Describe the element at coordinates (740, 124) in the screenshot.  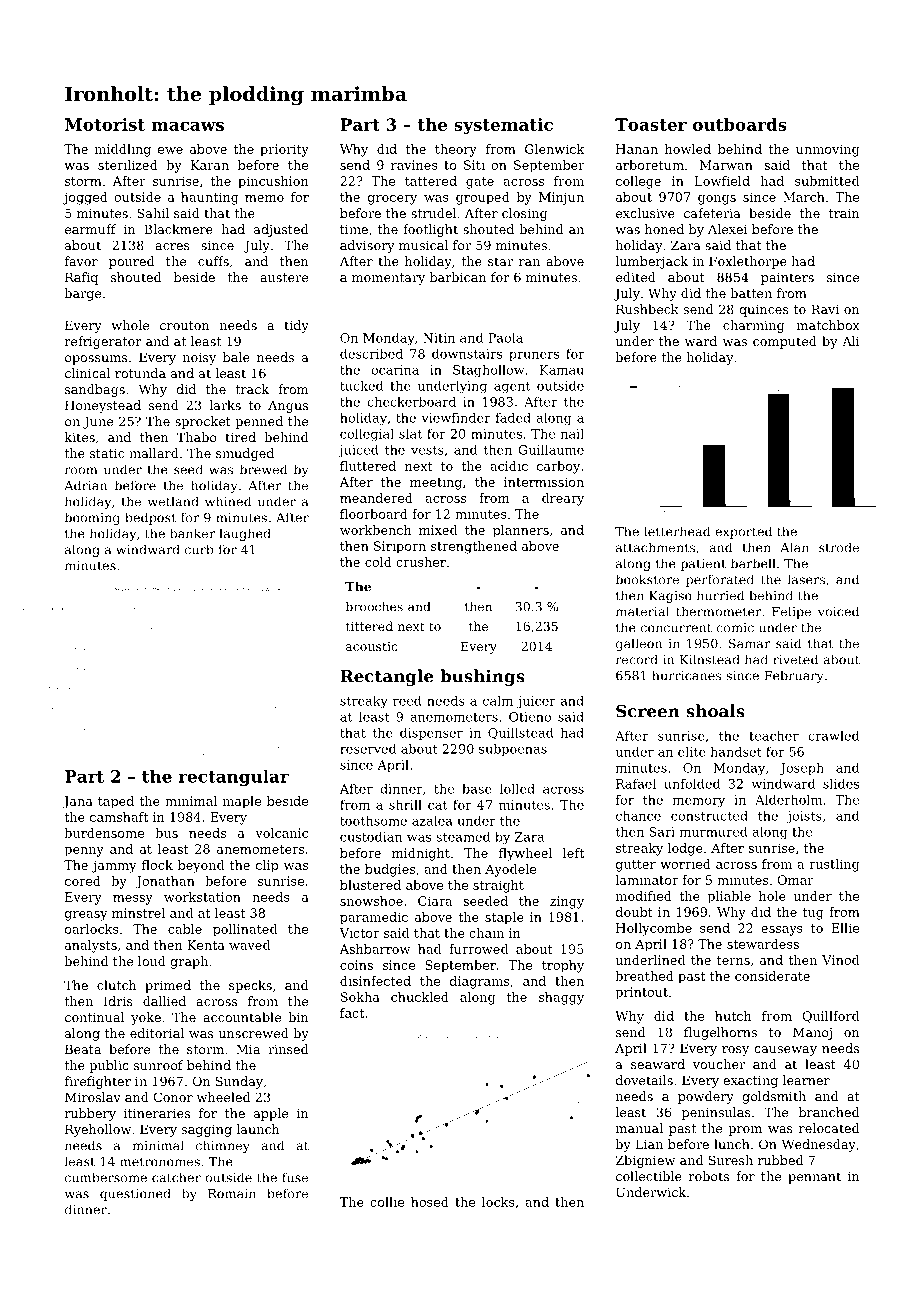
I see `outboards` at that location.
